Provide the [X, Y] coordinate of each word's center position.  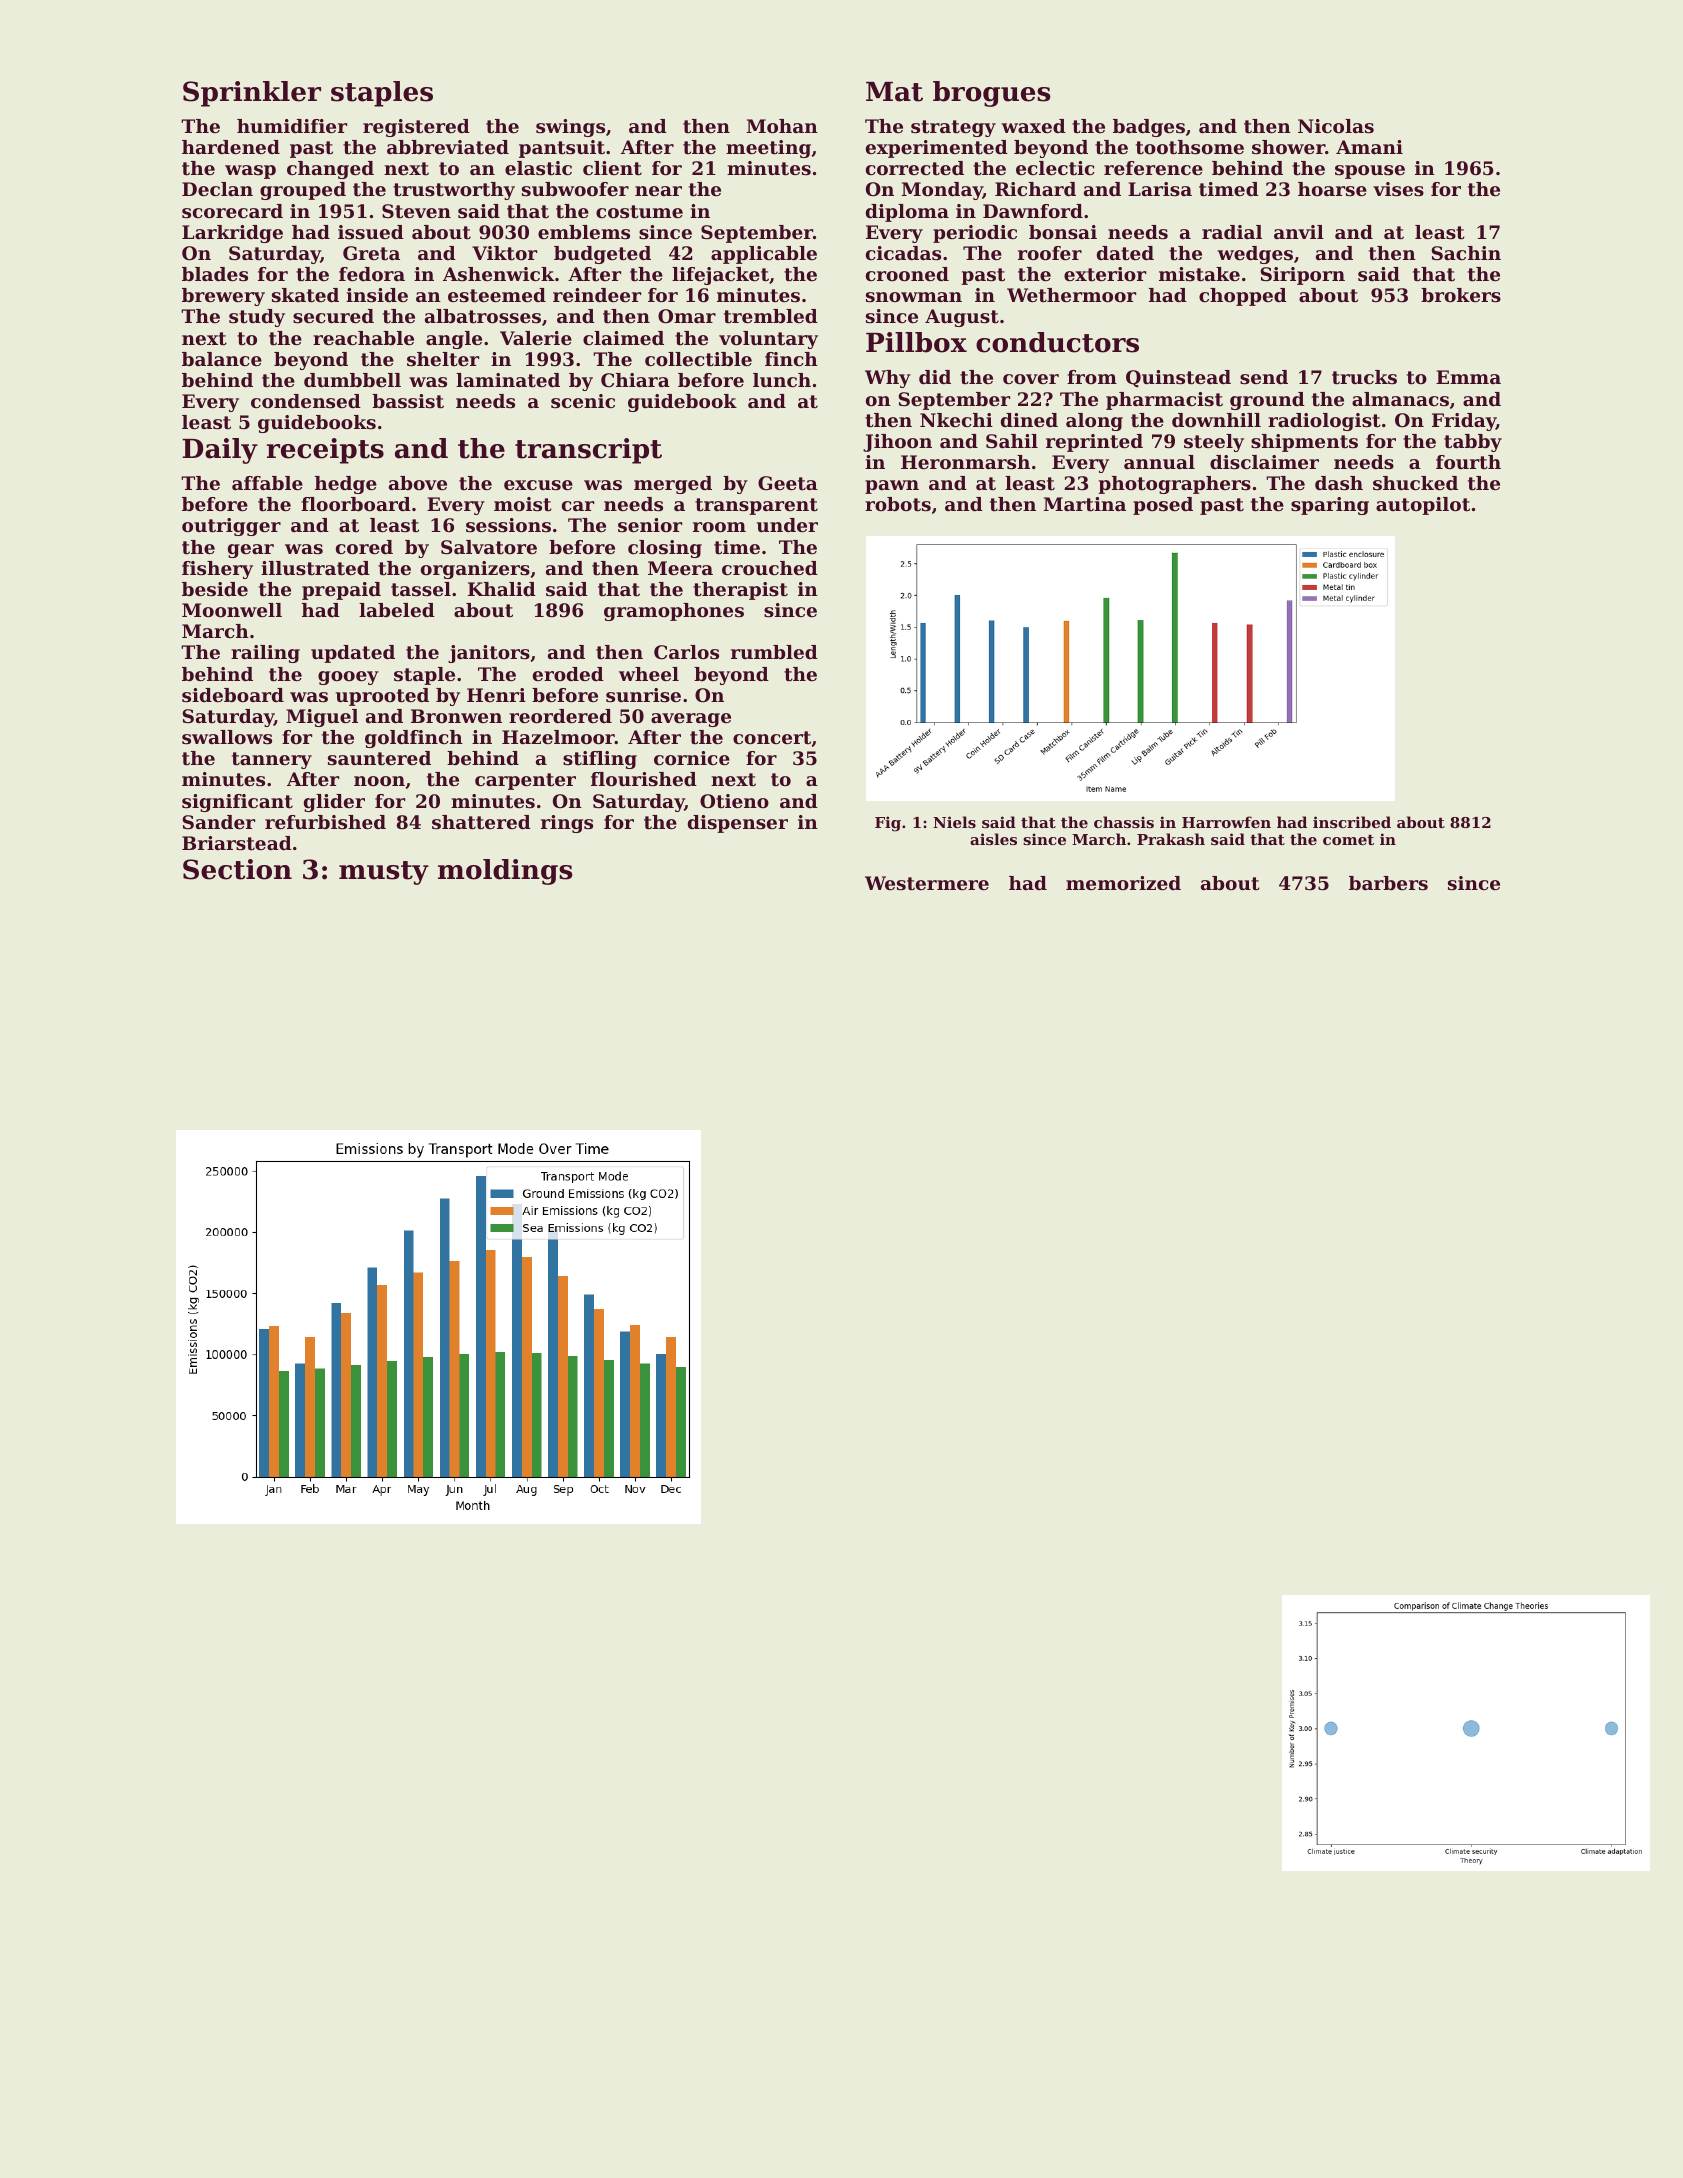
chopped [1243, 297]
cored [364, 547]
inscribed [1352, 822]
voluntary [768, 340]
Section [237, 869]
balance [222, 359]
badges [1149, 128]
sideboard [233, 695]
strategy [953, 128]
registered [416, 128]
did [935, 377]
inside [377, 295]
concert [772, 737]
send [1264, 377]
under [787, 525]
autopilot [1423, 506]
